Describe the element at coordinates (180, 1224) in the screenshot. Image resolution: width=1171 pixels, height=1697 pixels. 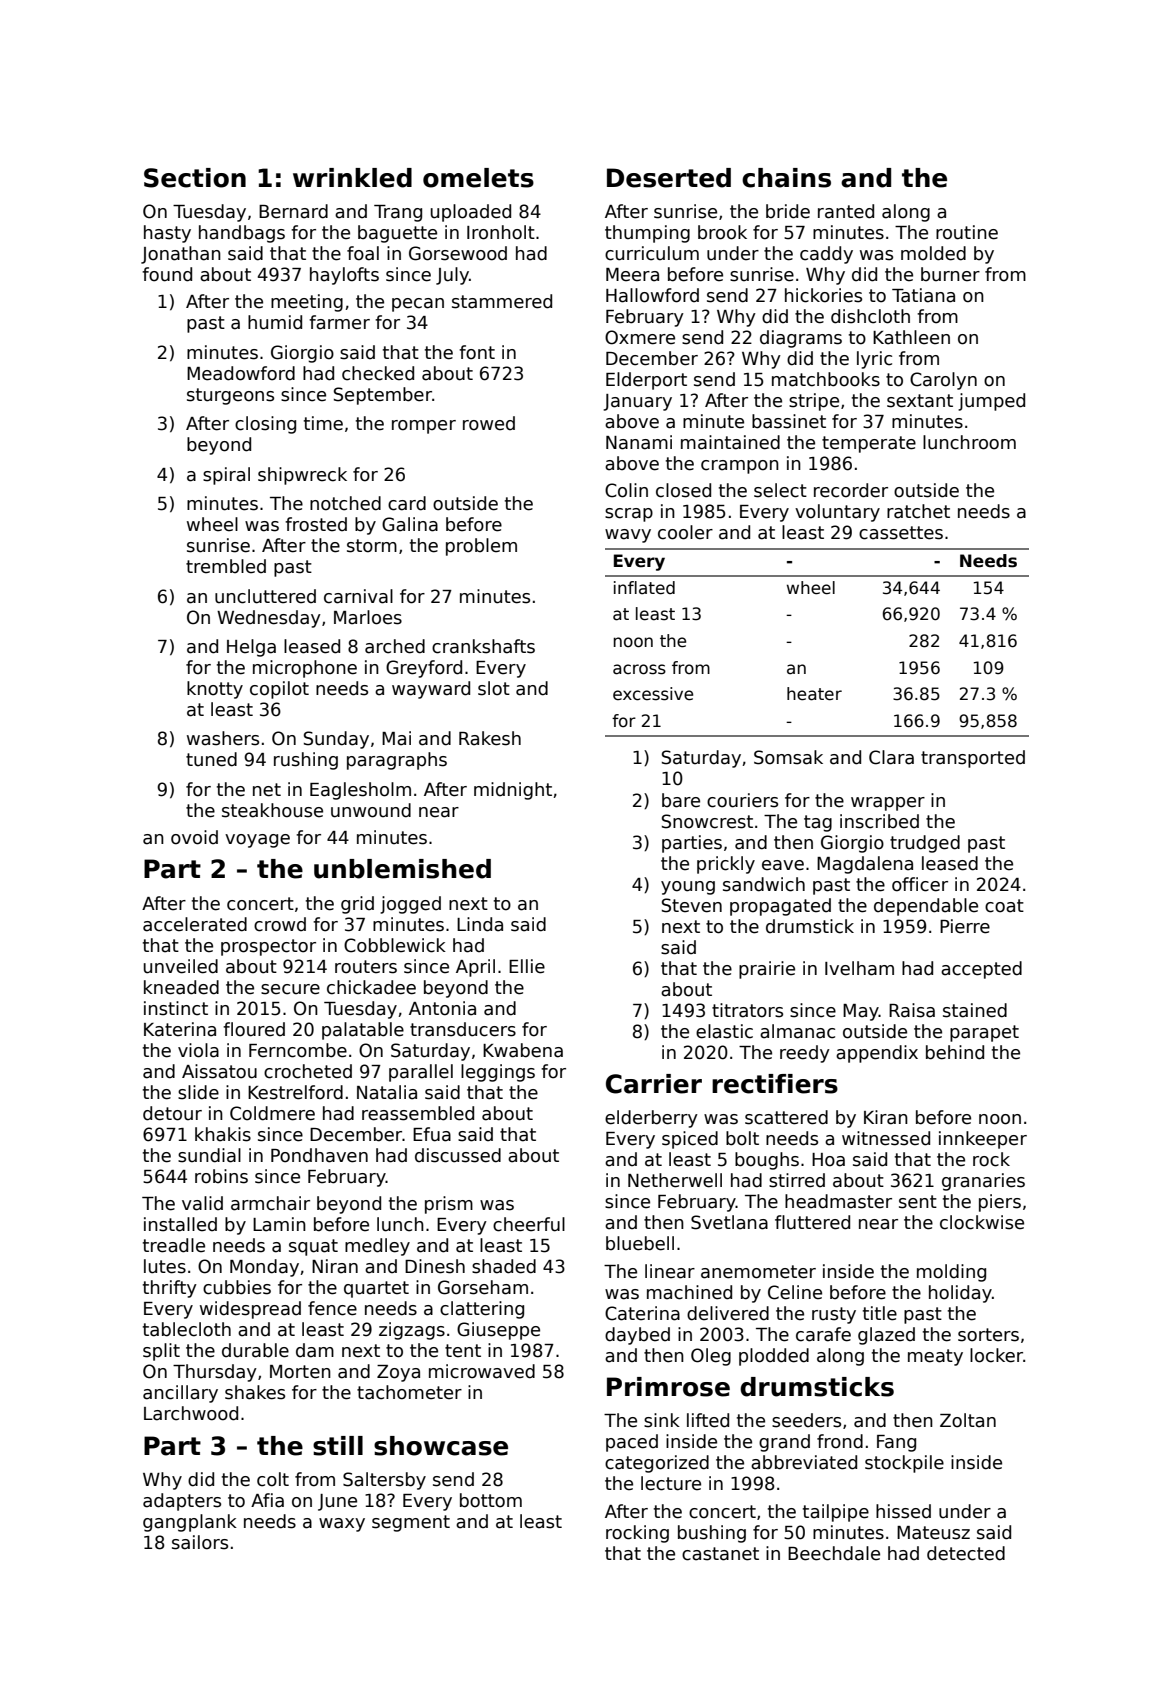
I see `installed` at that location.
